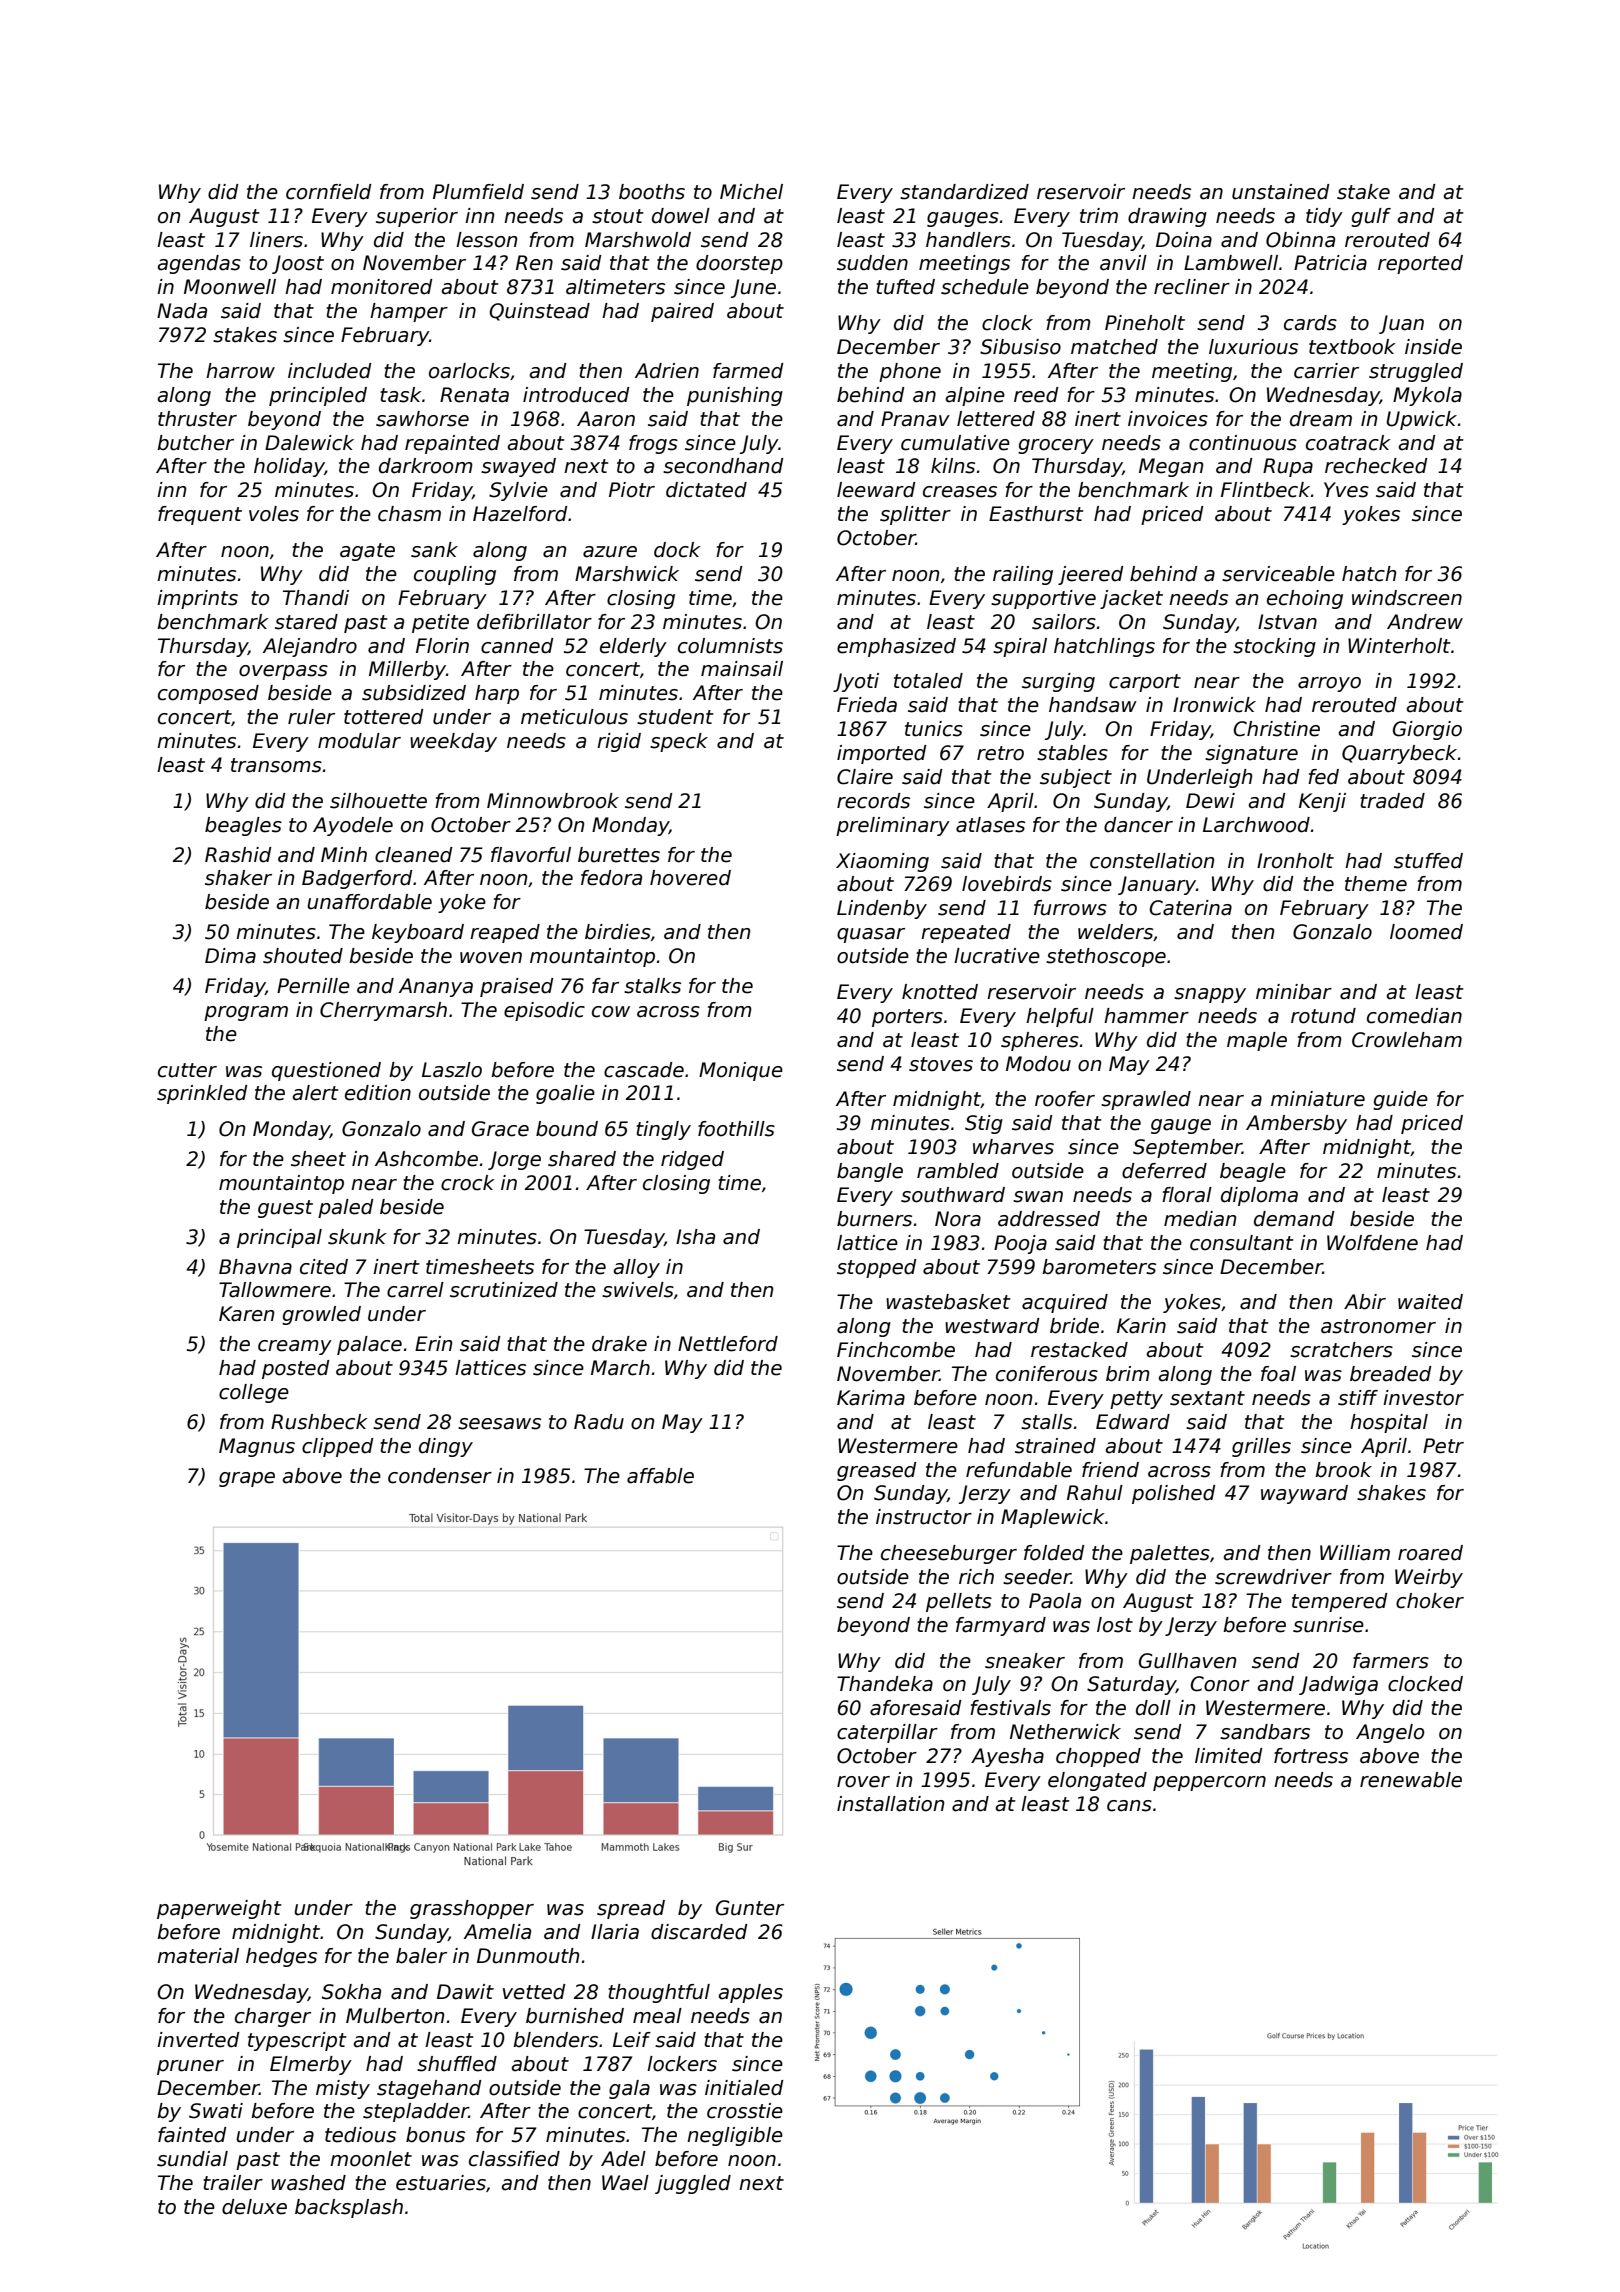 This document has width=1620, height=2292. What do you see at coordinates (247, 1479) in the document?
I see `grape` at bounding box center [247, 1479].
